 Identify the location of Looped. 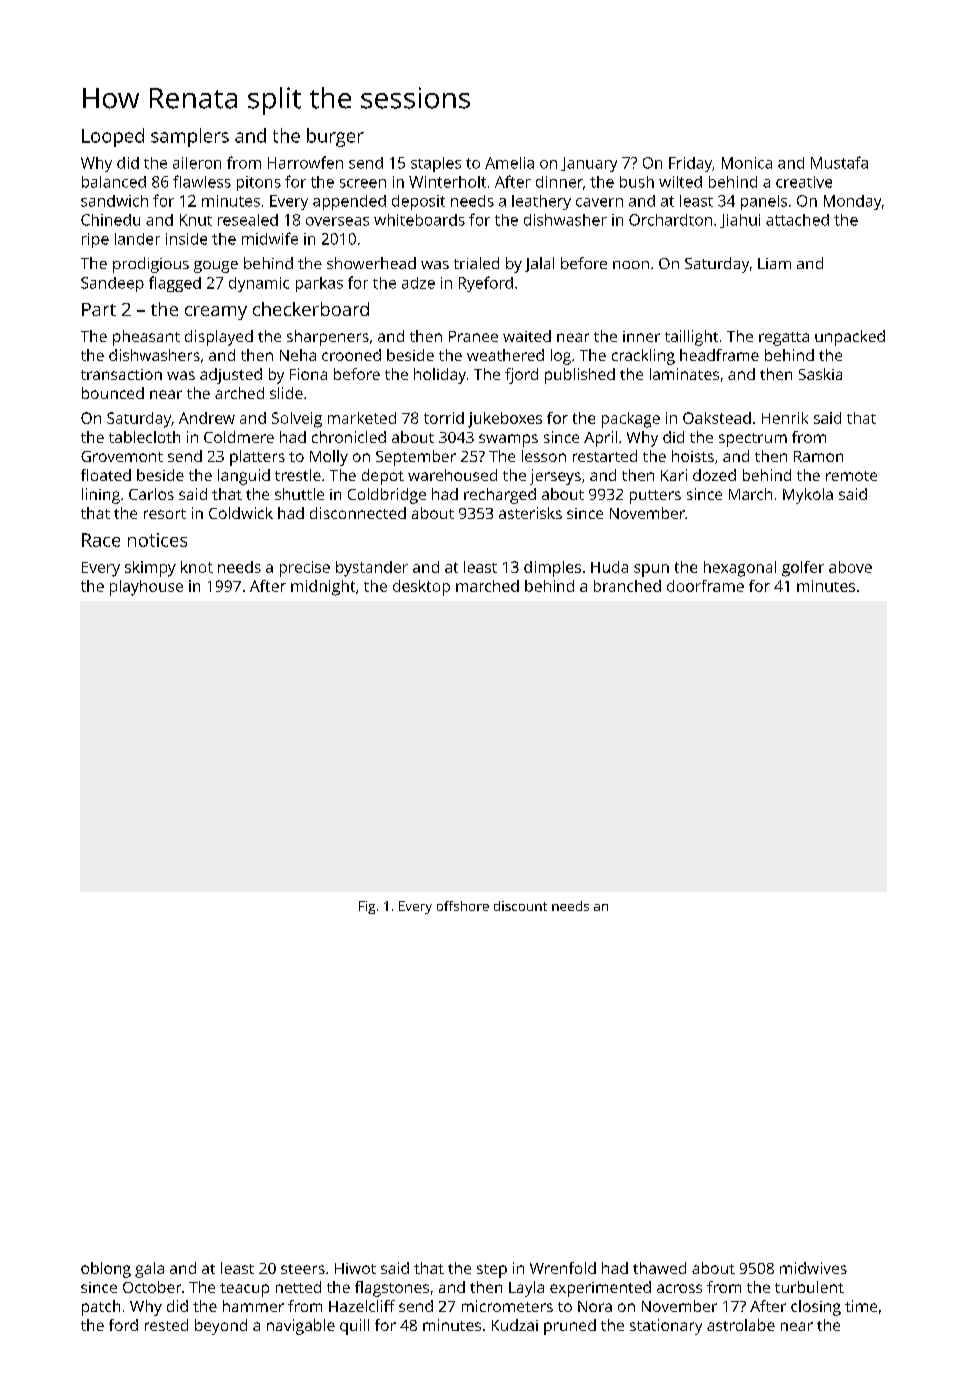
(113, 137).
